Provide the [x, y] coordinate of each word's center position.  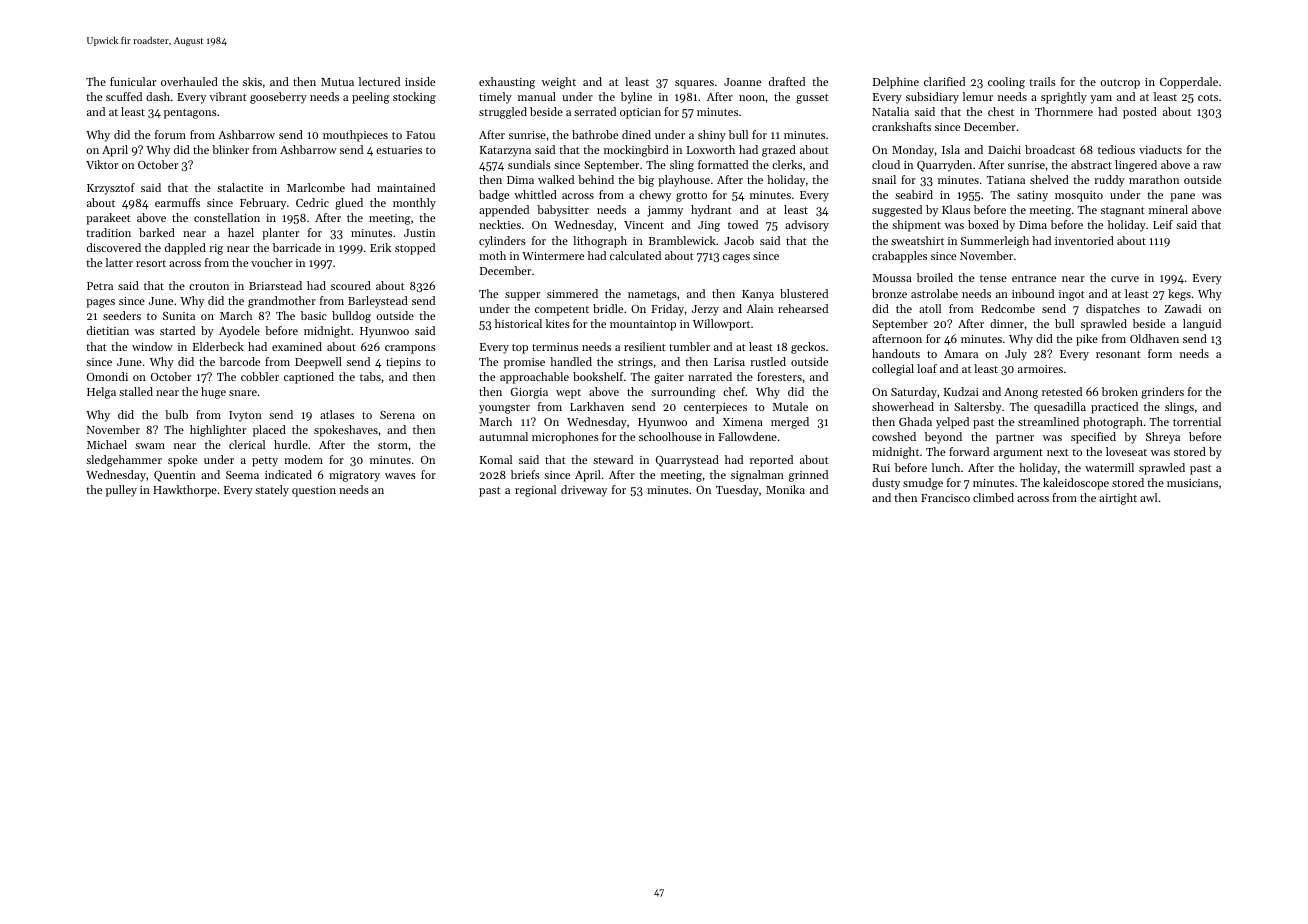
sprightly [1064, 98]
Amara [961, 354]
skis [252, 81]
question [314, 491]
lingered [1136, 166]
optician [640, 113]
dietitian [108, 330]
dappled [185, 249]
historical [518, 323]
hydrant [711, 211]
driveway [584, 491]
